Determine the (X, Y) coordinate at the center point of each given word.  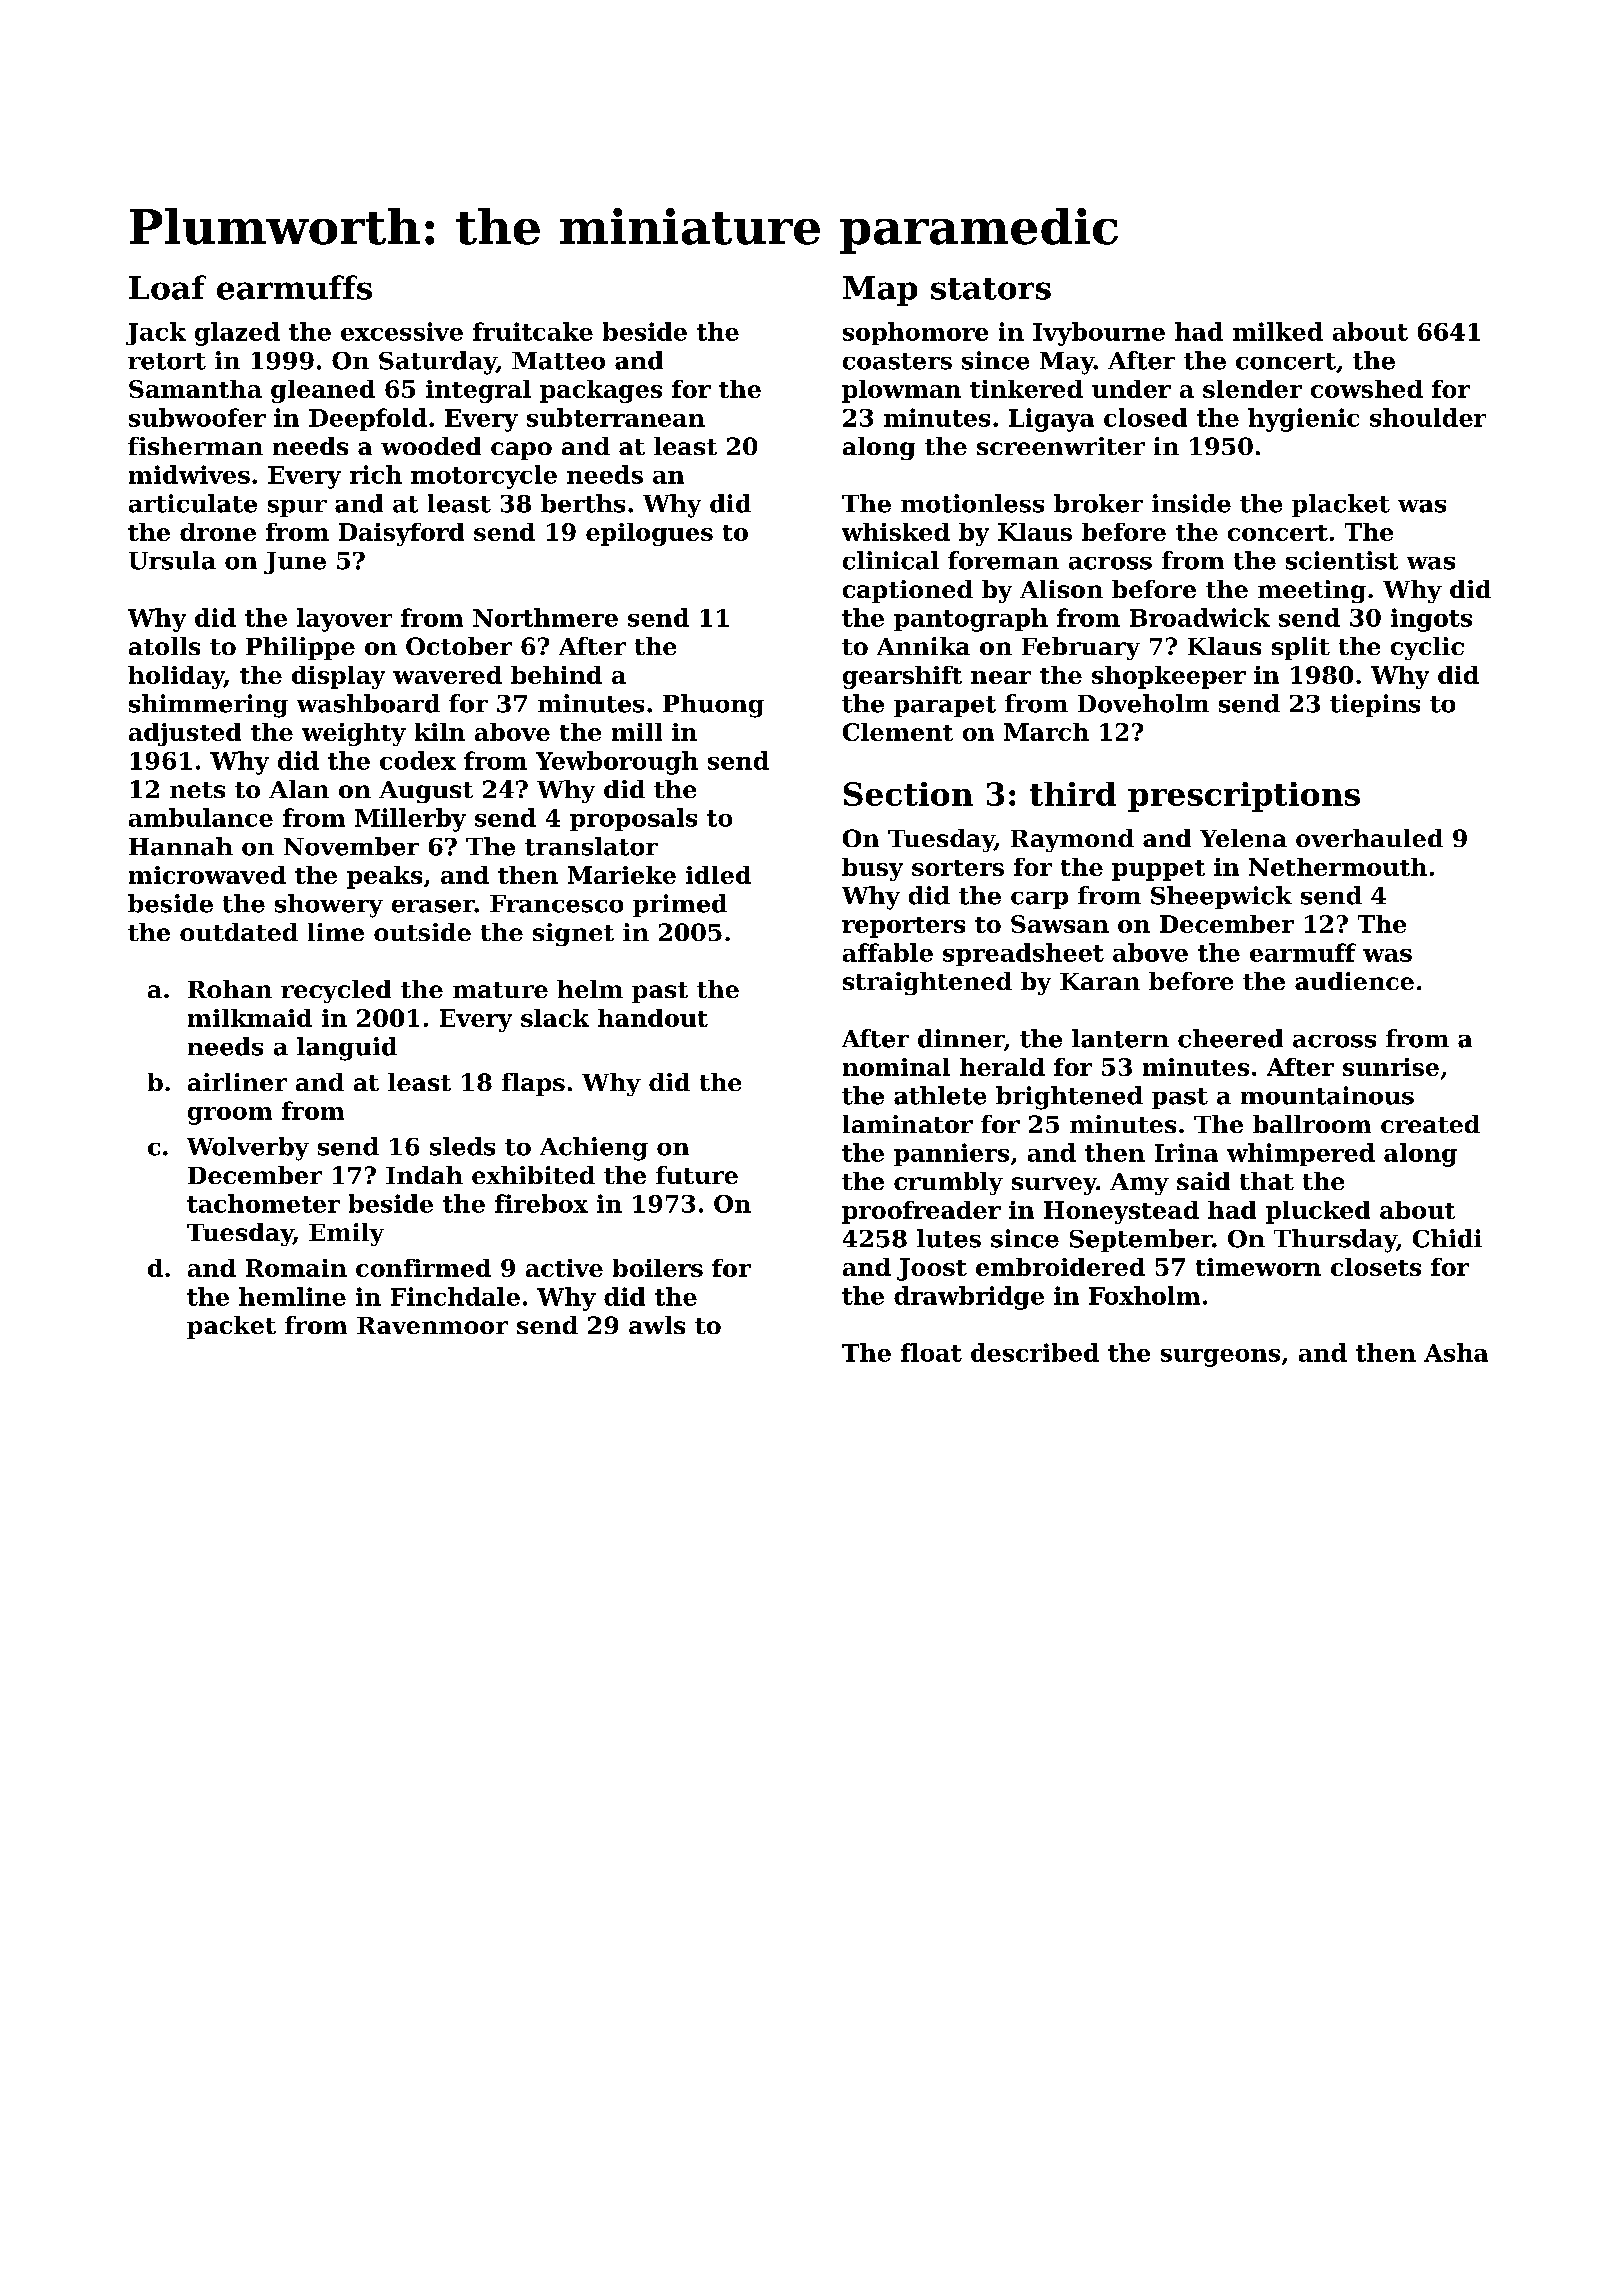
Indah (424, 1175)
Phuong (713, 706)
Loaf (167, 287)
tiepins (1375, 705)
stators (991, 289)
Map (880, 291)
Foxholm (1144, 1295)
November (351, 846)
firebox (541, 1203)
